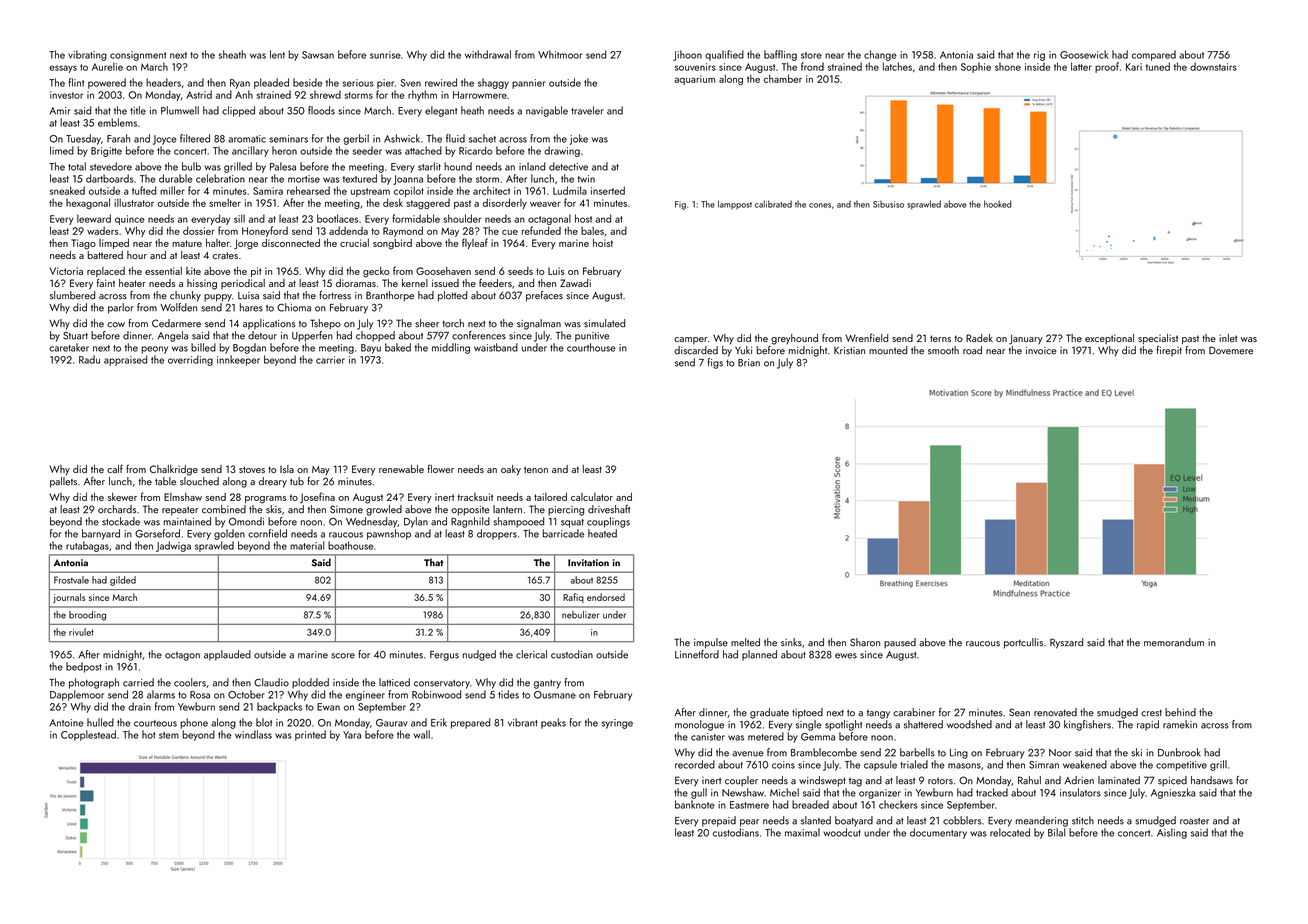 This document has height=924, width=1308. What do you see at coordinates (711, 643) in the document?
I see `impulse` at bounding box center [711, 643].
